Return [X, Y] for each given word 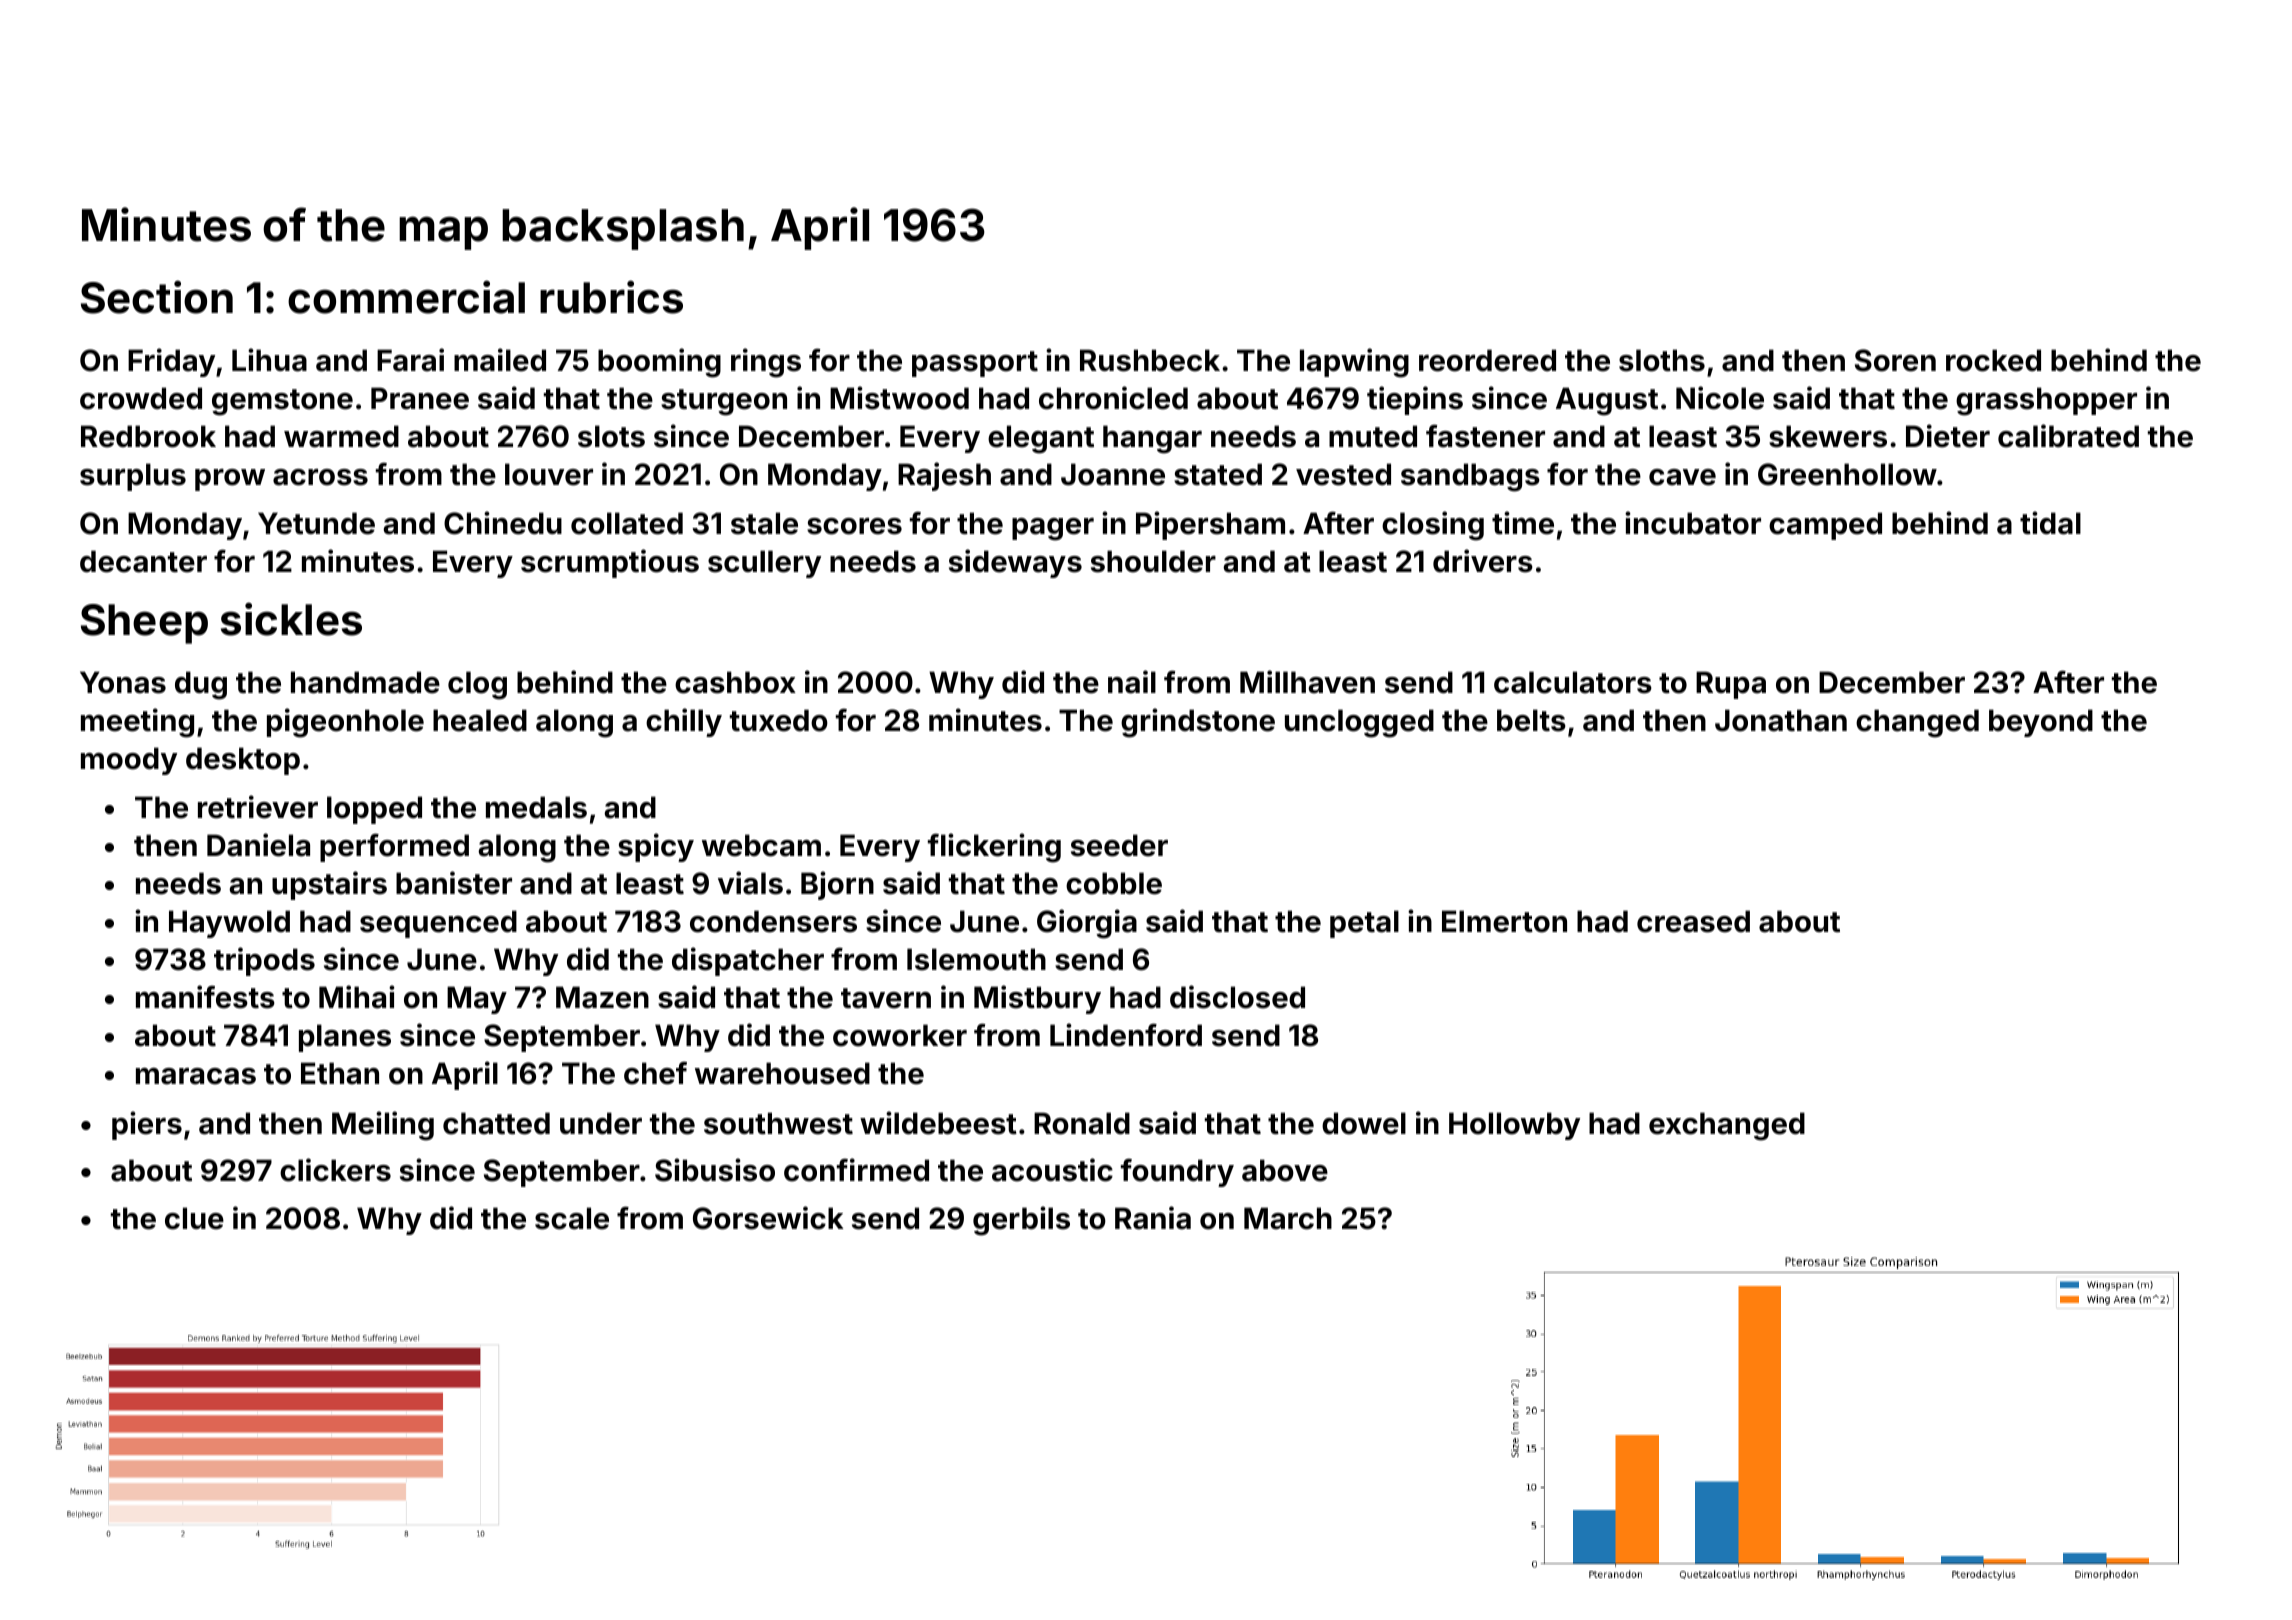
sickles [291, 619]
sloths [1662, 360]
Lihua [269, 360]
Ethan [340, 1073]
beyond [2041, 723]
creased [1693, 921]
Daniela [258, 845]
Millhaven [1307, 682]
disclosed [1237, 997]
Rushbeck [1150, 360]
